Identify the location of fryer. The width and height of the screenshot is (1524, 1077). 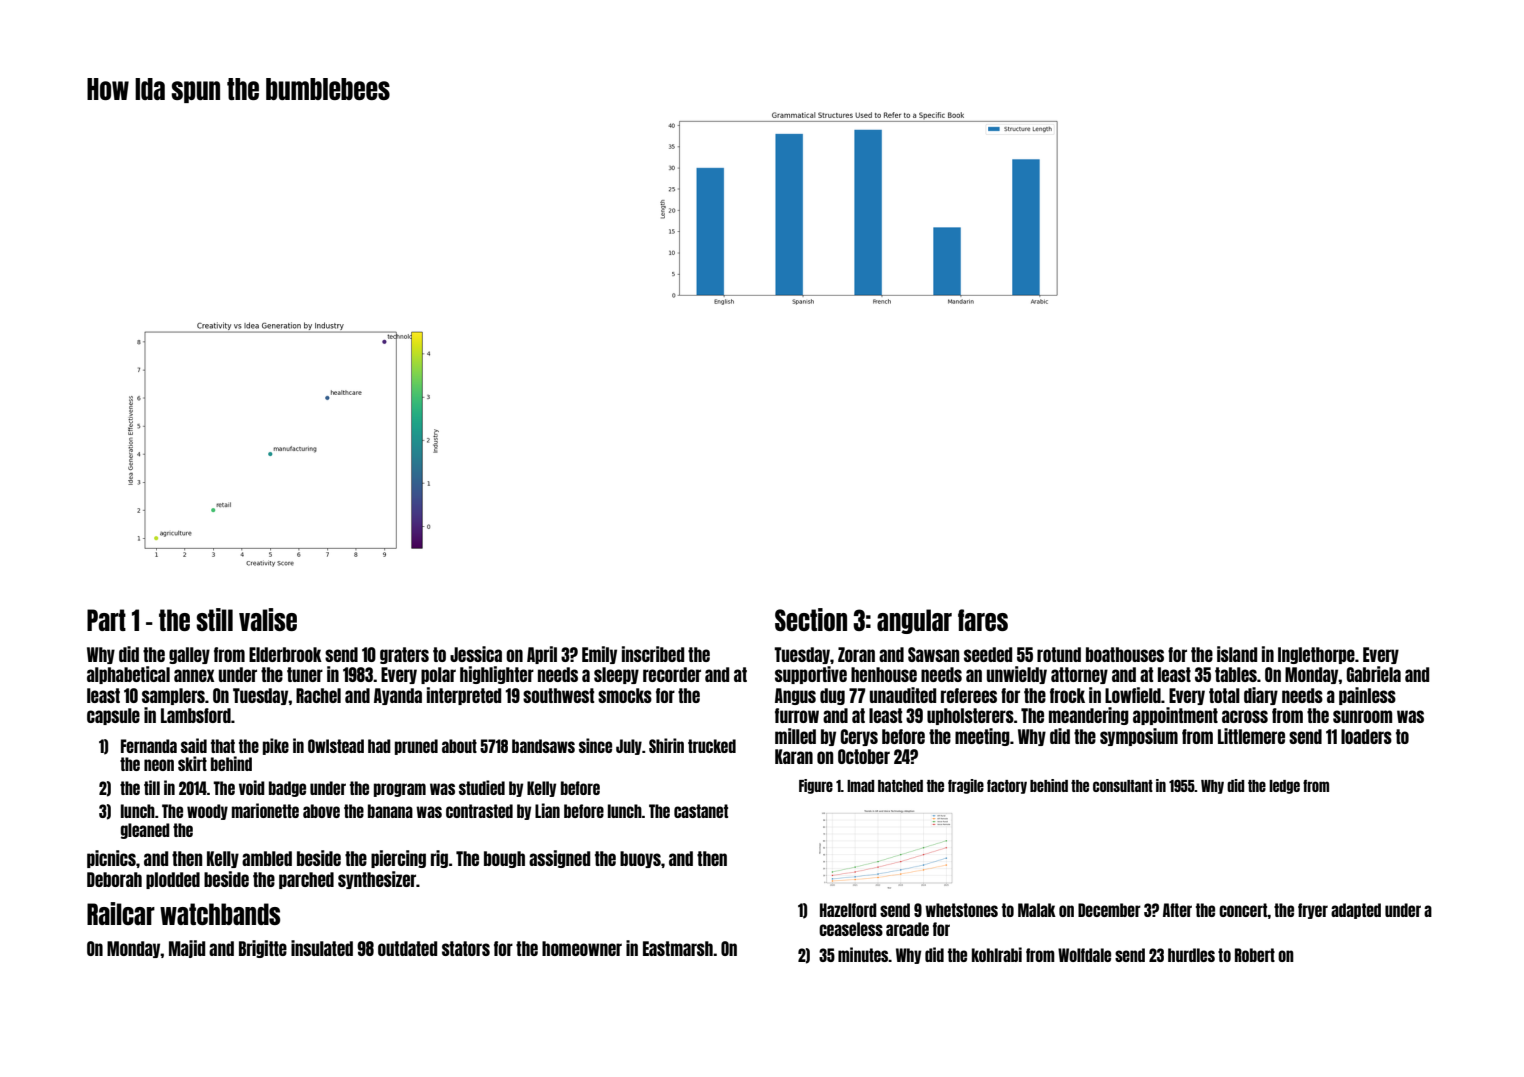
(1313, 911).
